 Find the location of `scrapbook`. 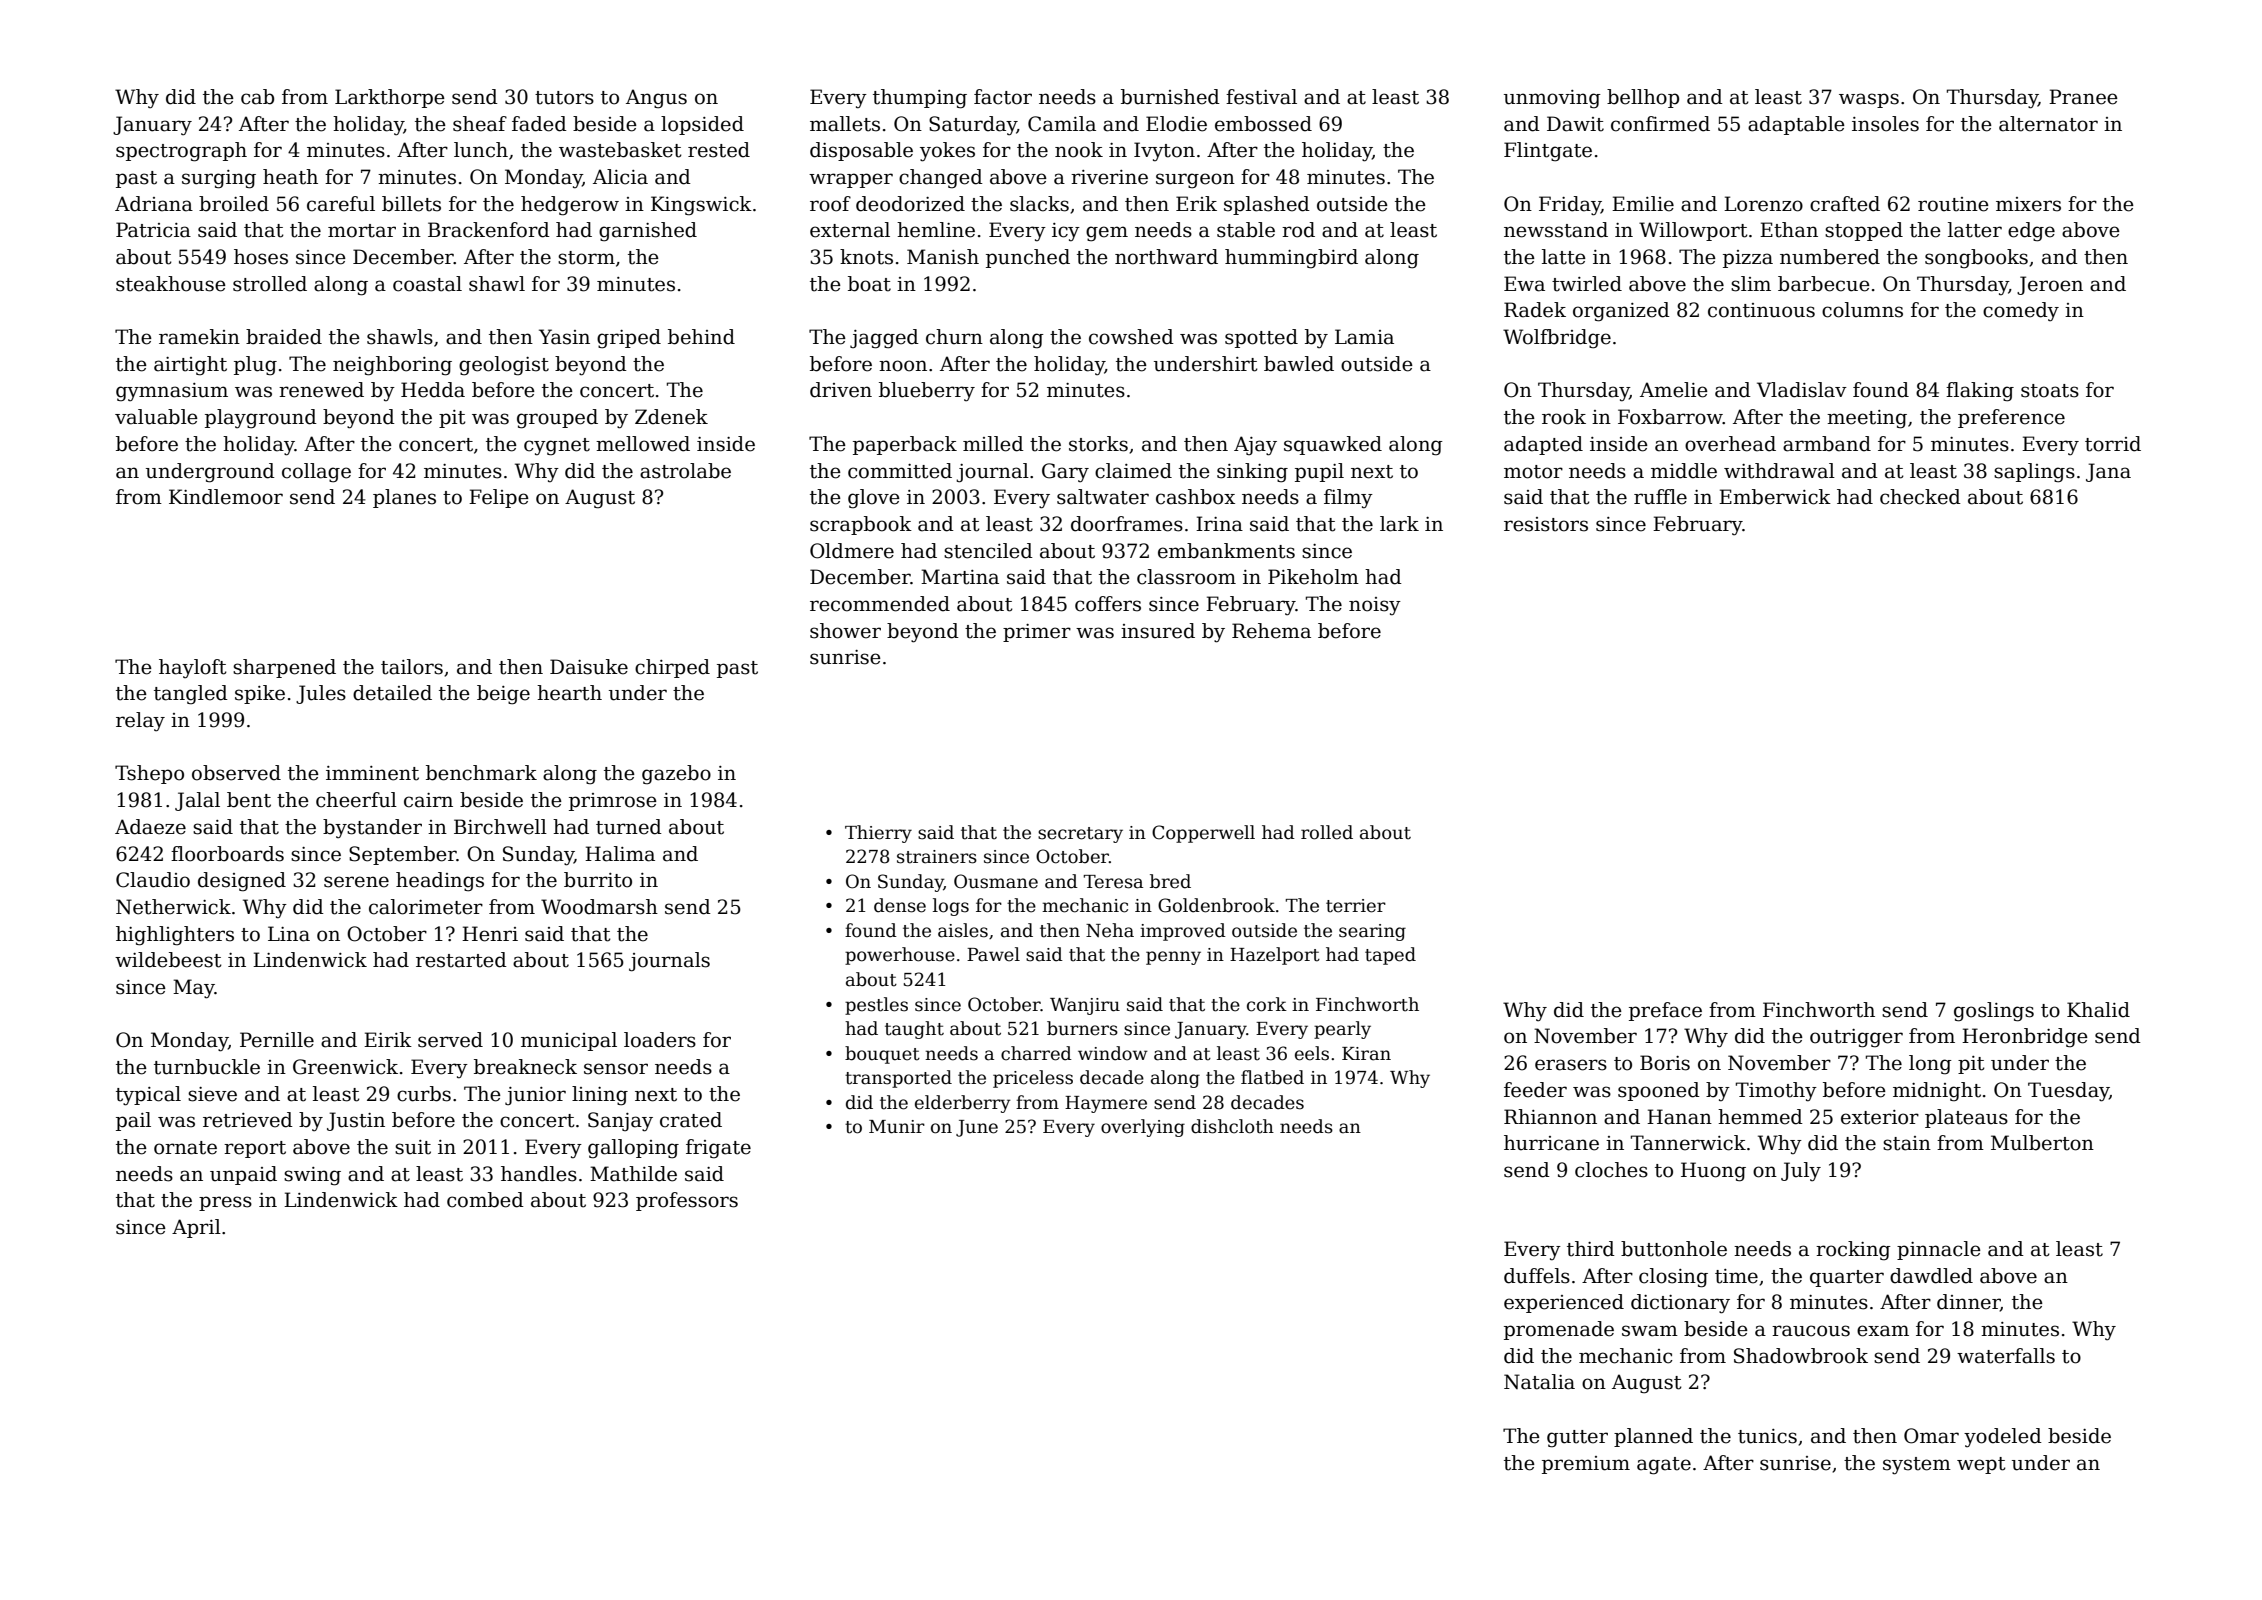

scrapbook is located at coordinates (861, 525).
